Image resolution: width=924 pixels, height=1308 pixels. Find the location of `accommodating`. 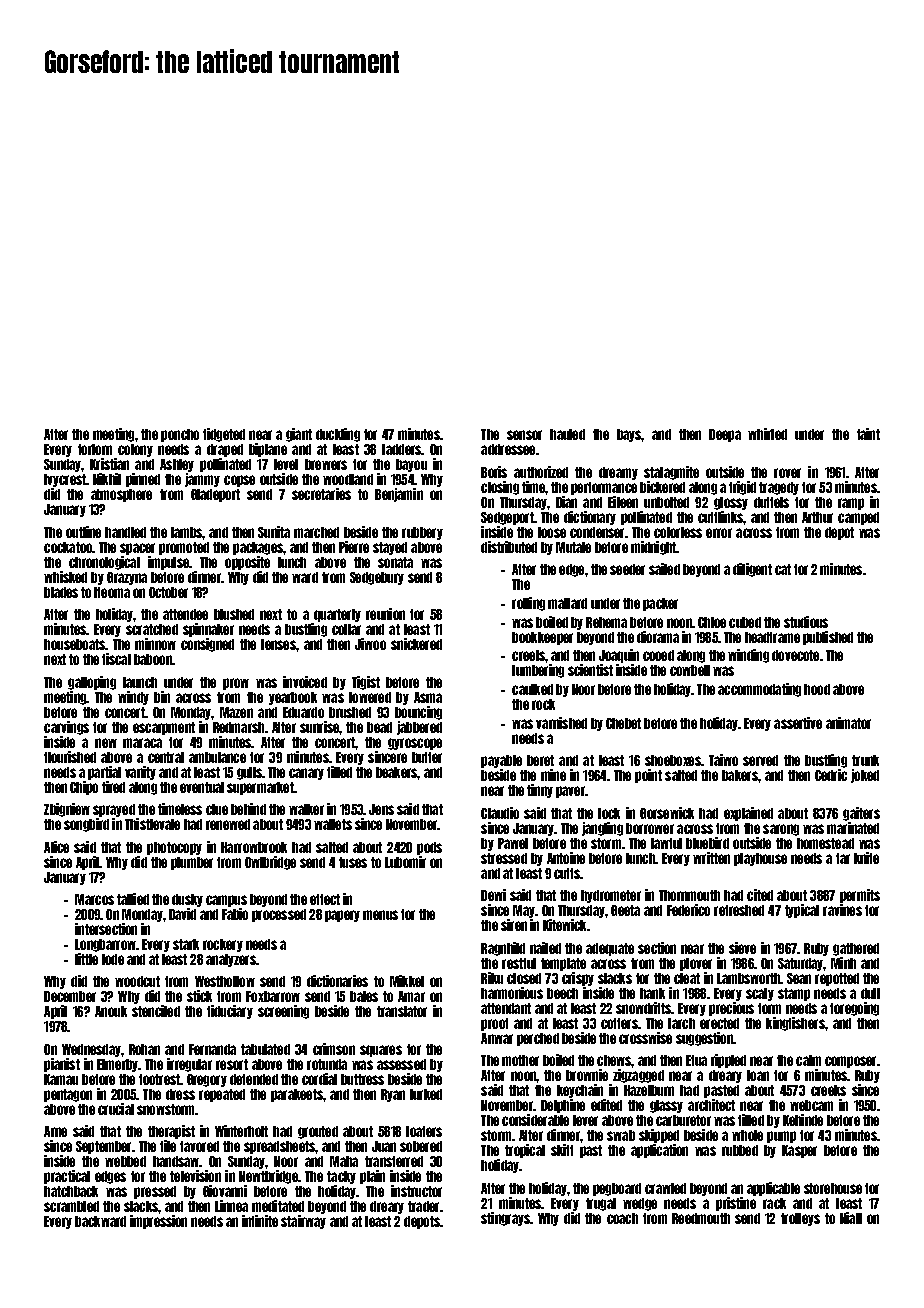

accommodating is located at coordinates (759, 690).
